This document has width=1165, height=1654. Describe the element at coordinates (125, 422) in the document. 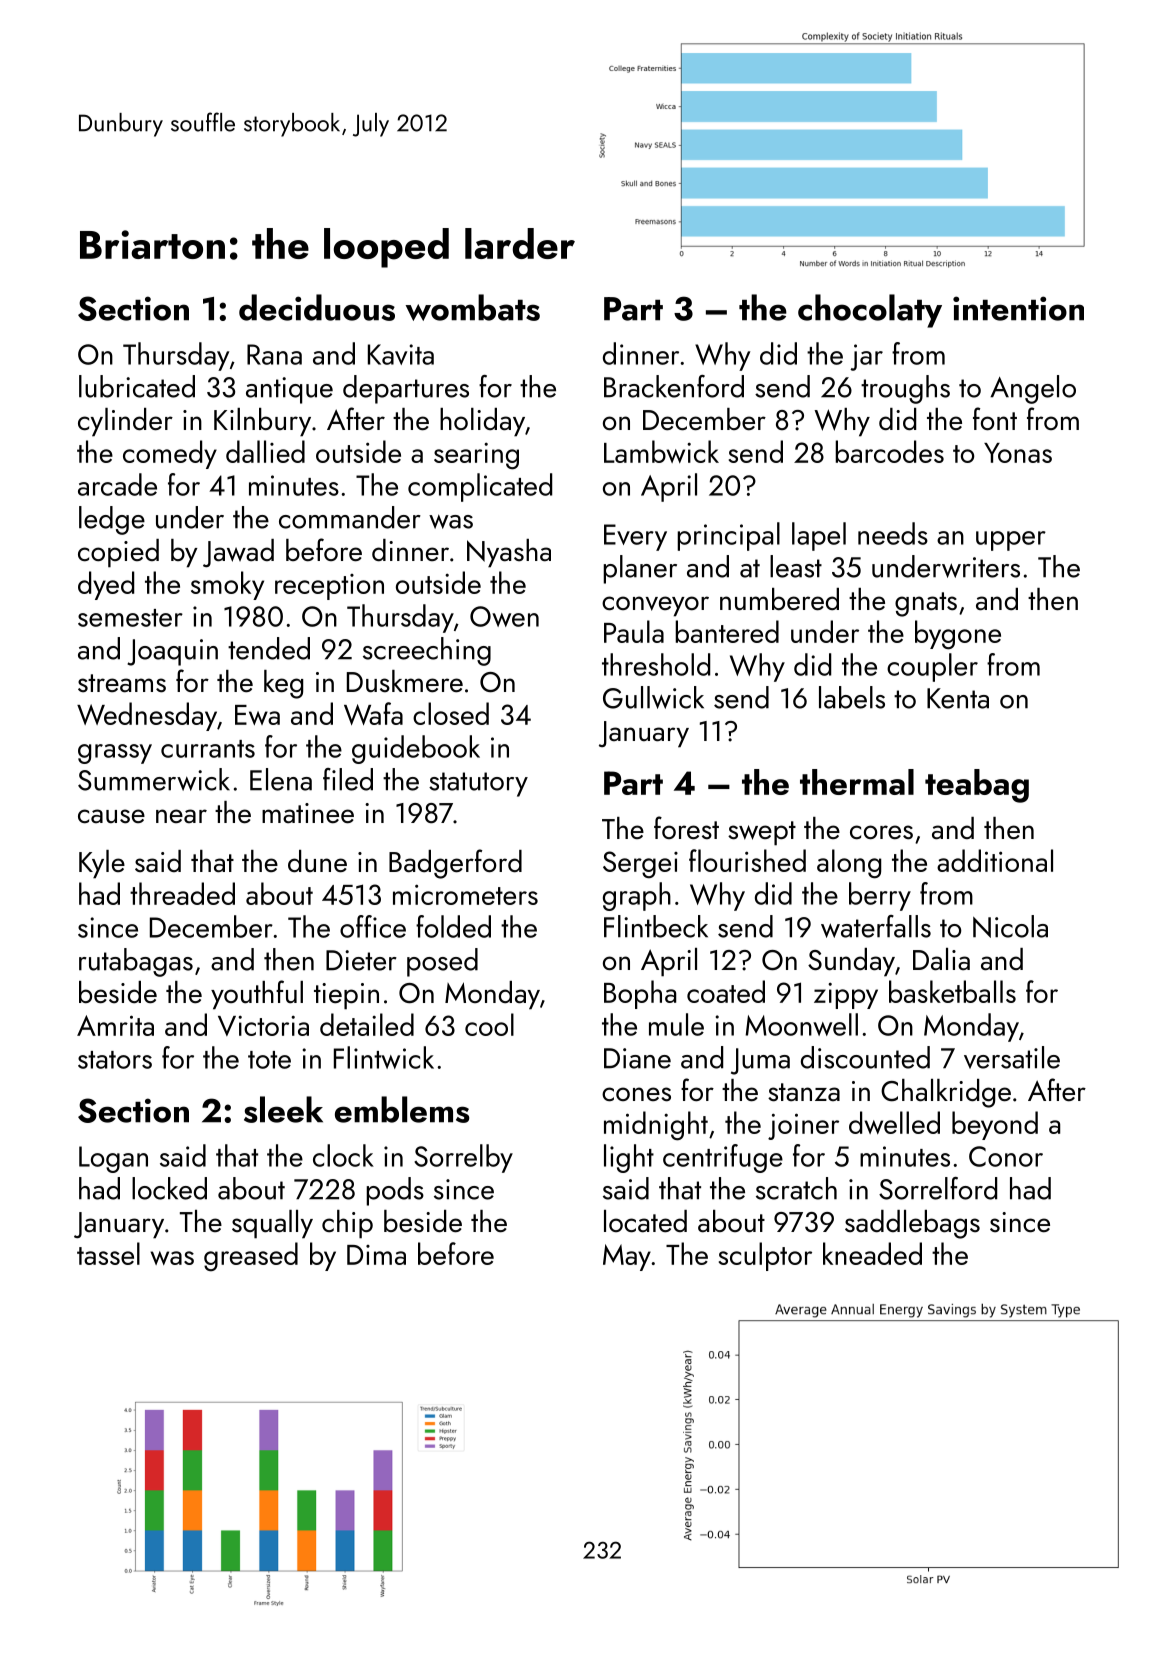

I see `cylinder` at that location.
